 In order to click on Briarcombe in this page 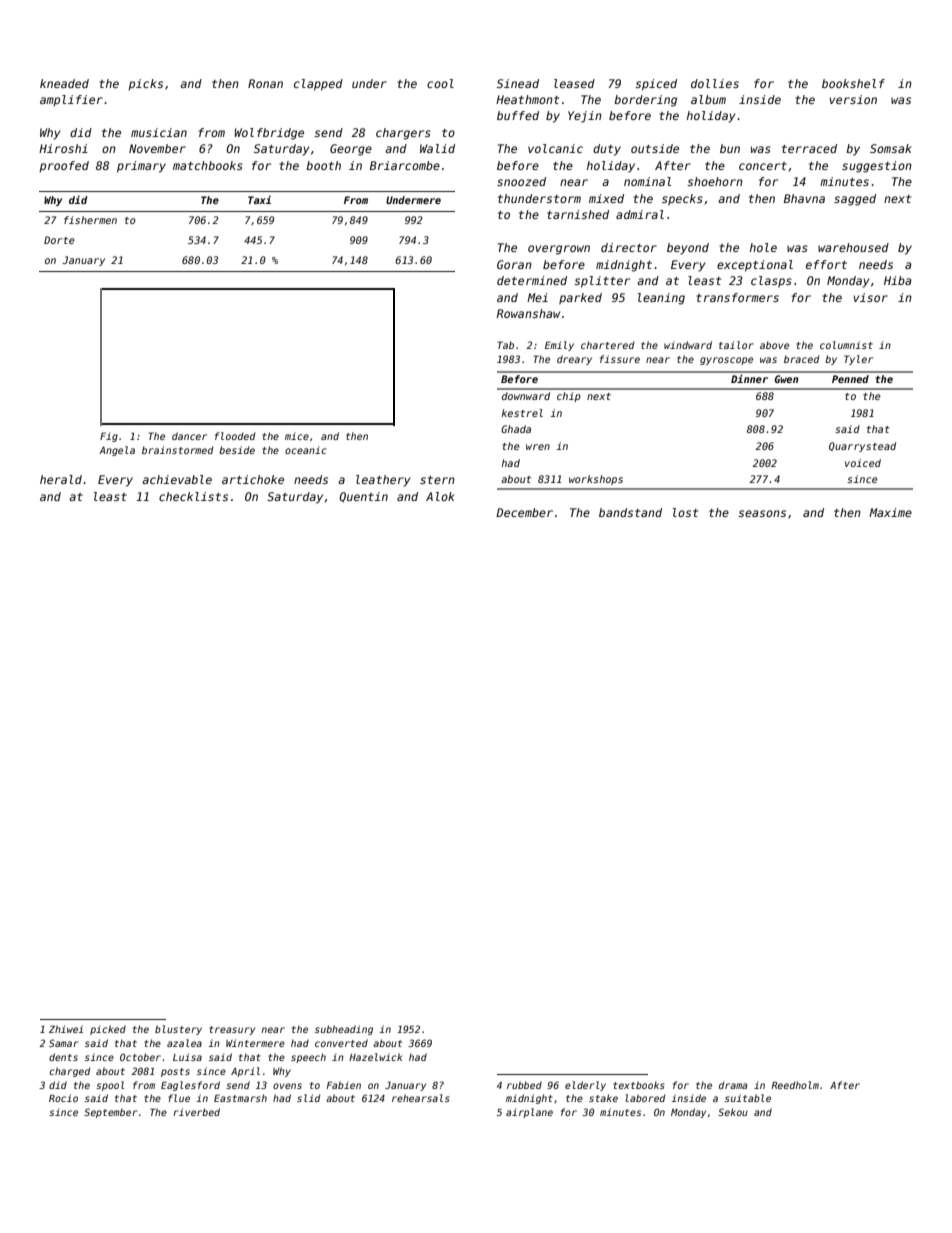, I will do `click(405, 165)`.
